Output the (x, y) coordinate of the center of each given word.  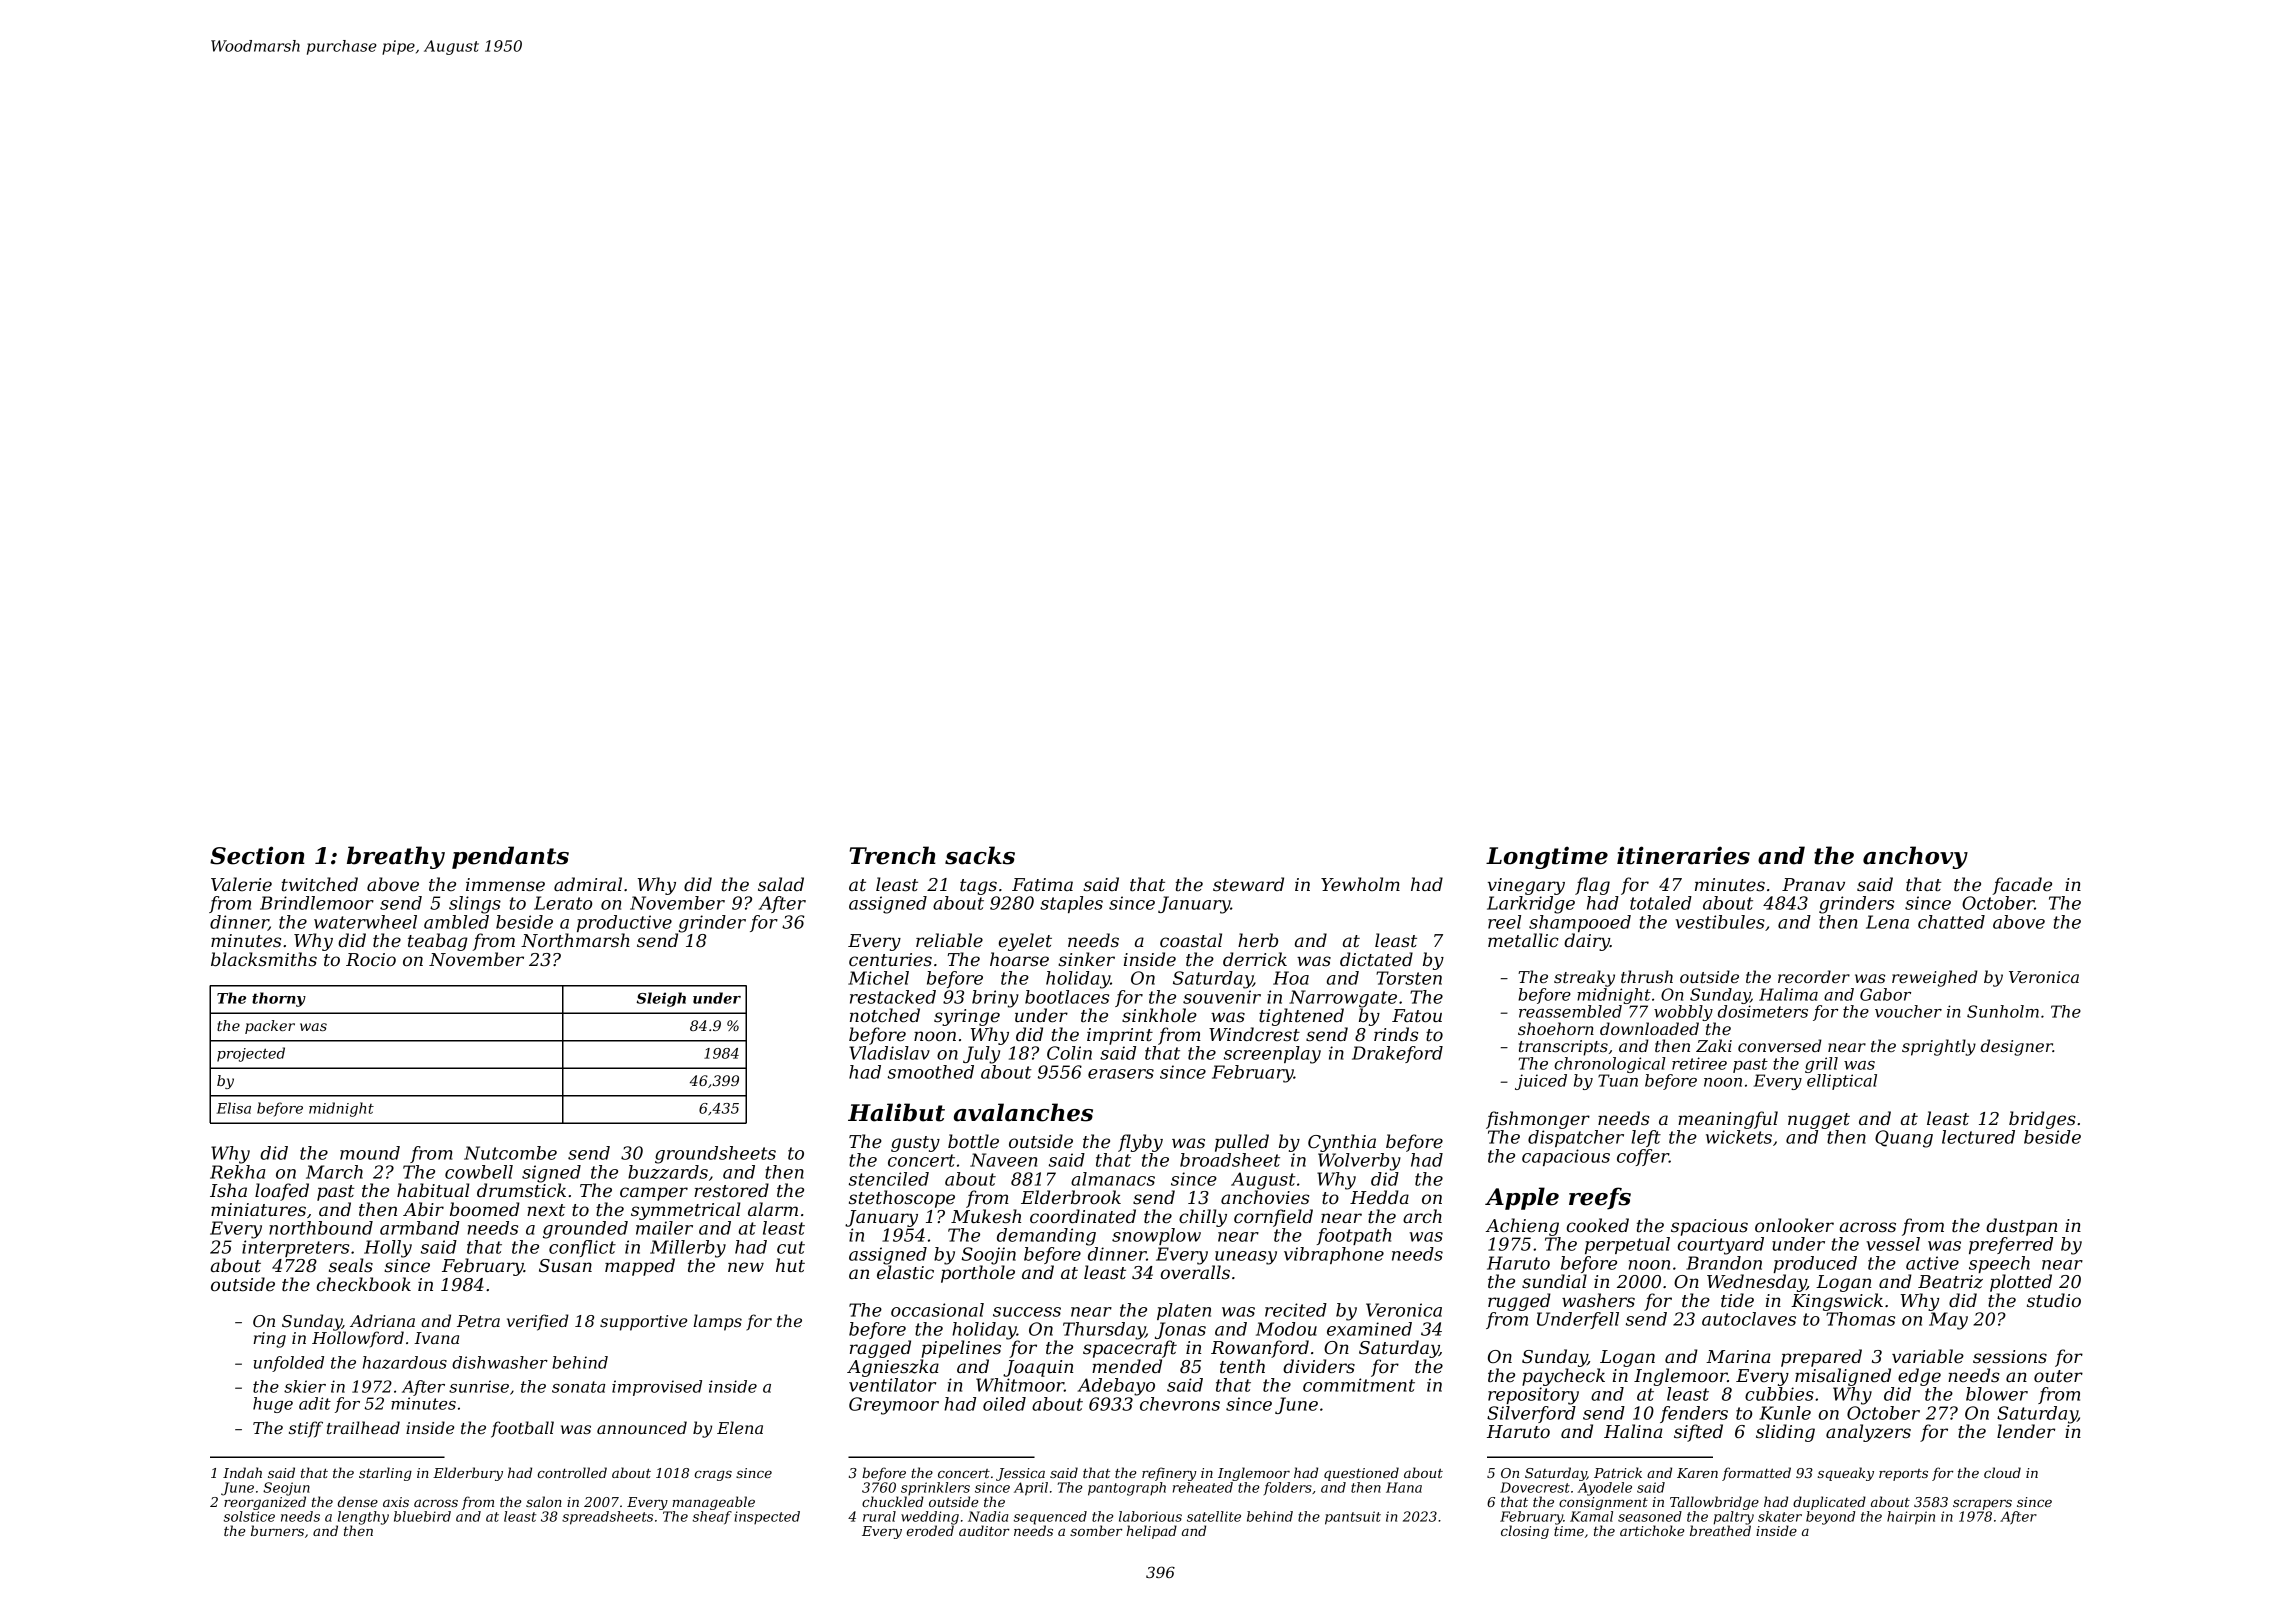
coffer (1643, 1157)
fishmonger (1538, 1120)
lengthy (363, 1518)
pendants (510, 857)
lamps (717, 1322)
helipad (1151, 1532)
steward (1248, 884)
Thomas (1860, 1319)
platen (1184, 1311)
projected (251, 1054)
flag (1592, 886)
